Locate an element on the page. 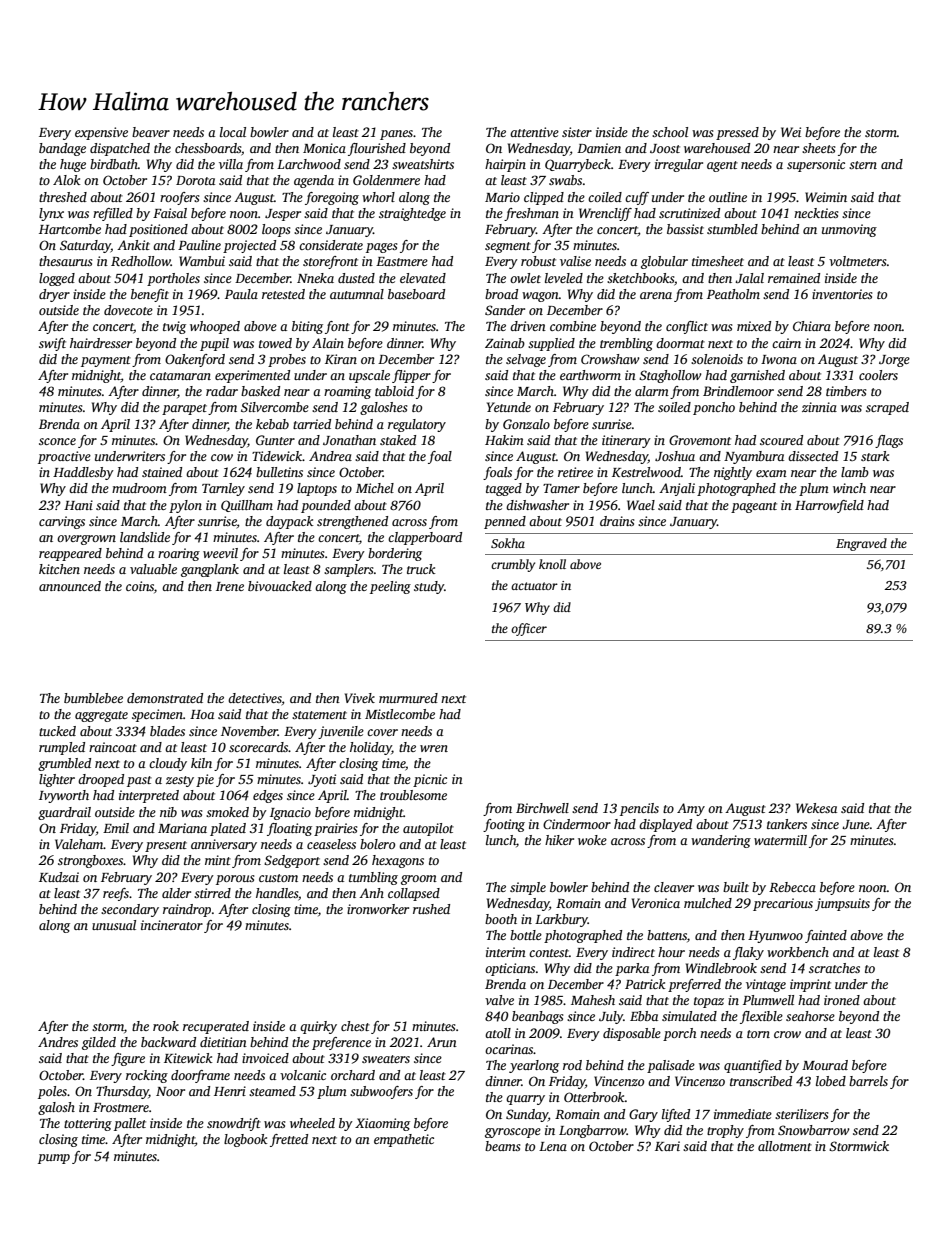 Image resolution: width=952 pixels, height=1233 pixels. combine is located at coordinates (573, 326).
